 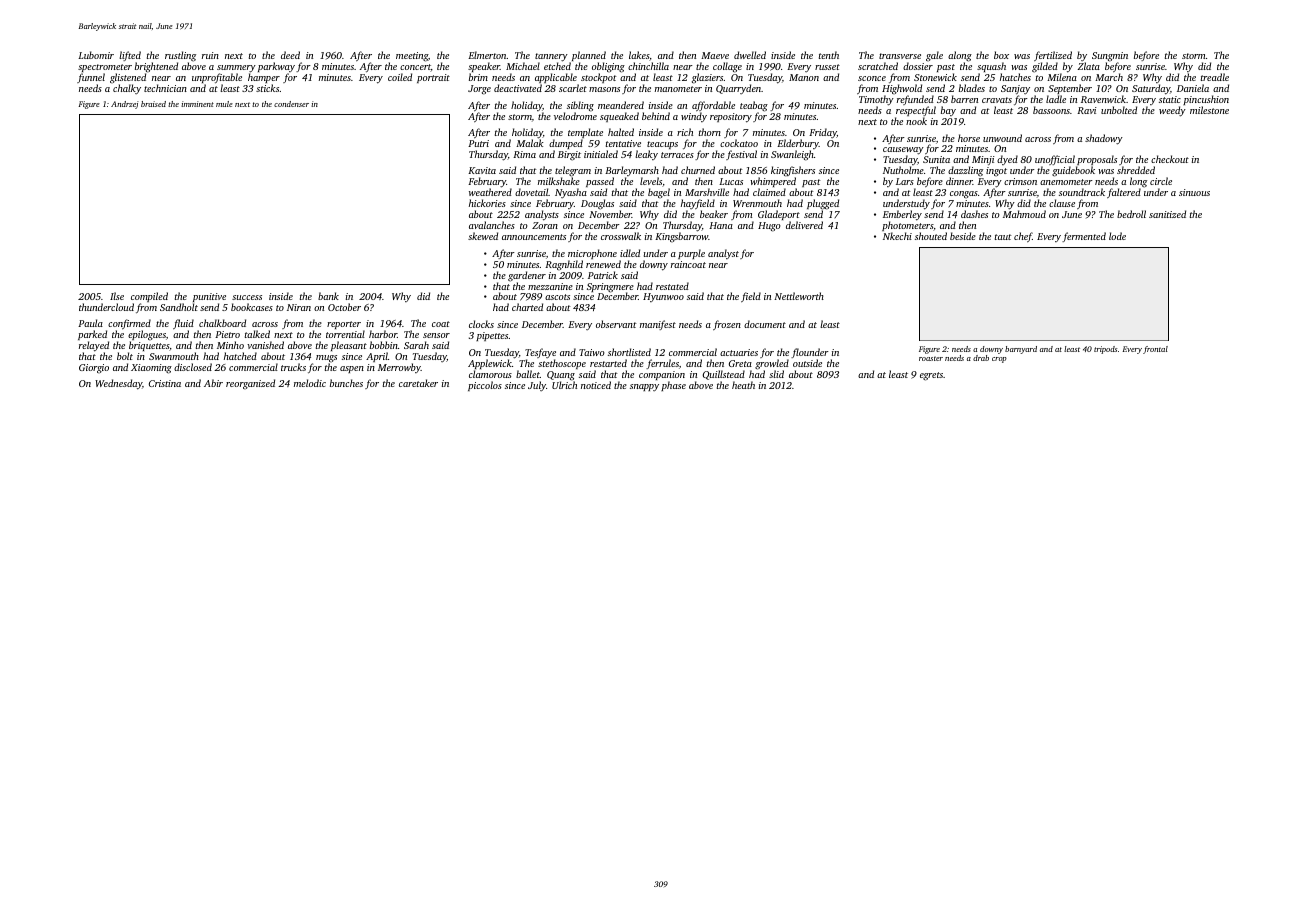 I want to click on deed, so click(x=290, y=55).
